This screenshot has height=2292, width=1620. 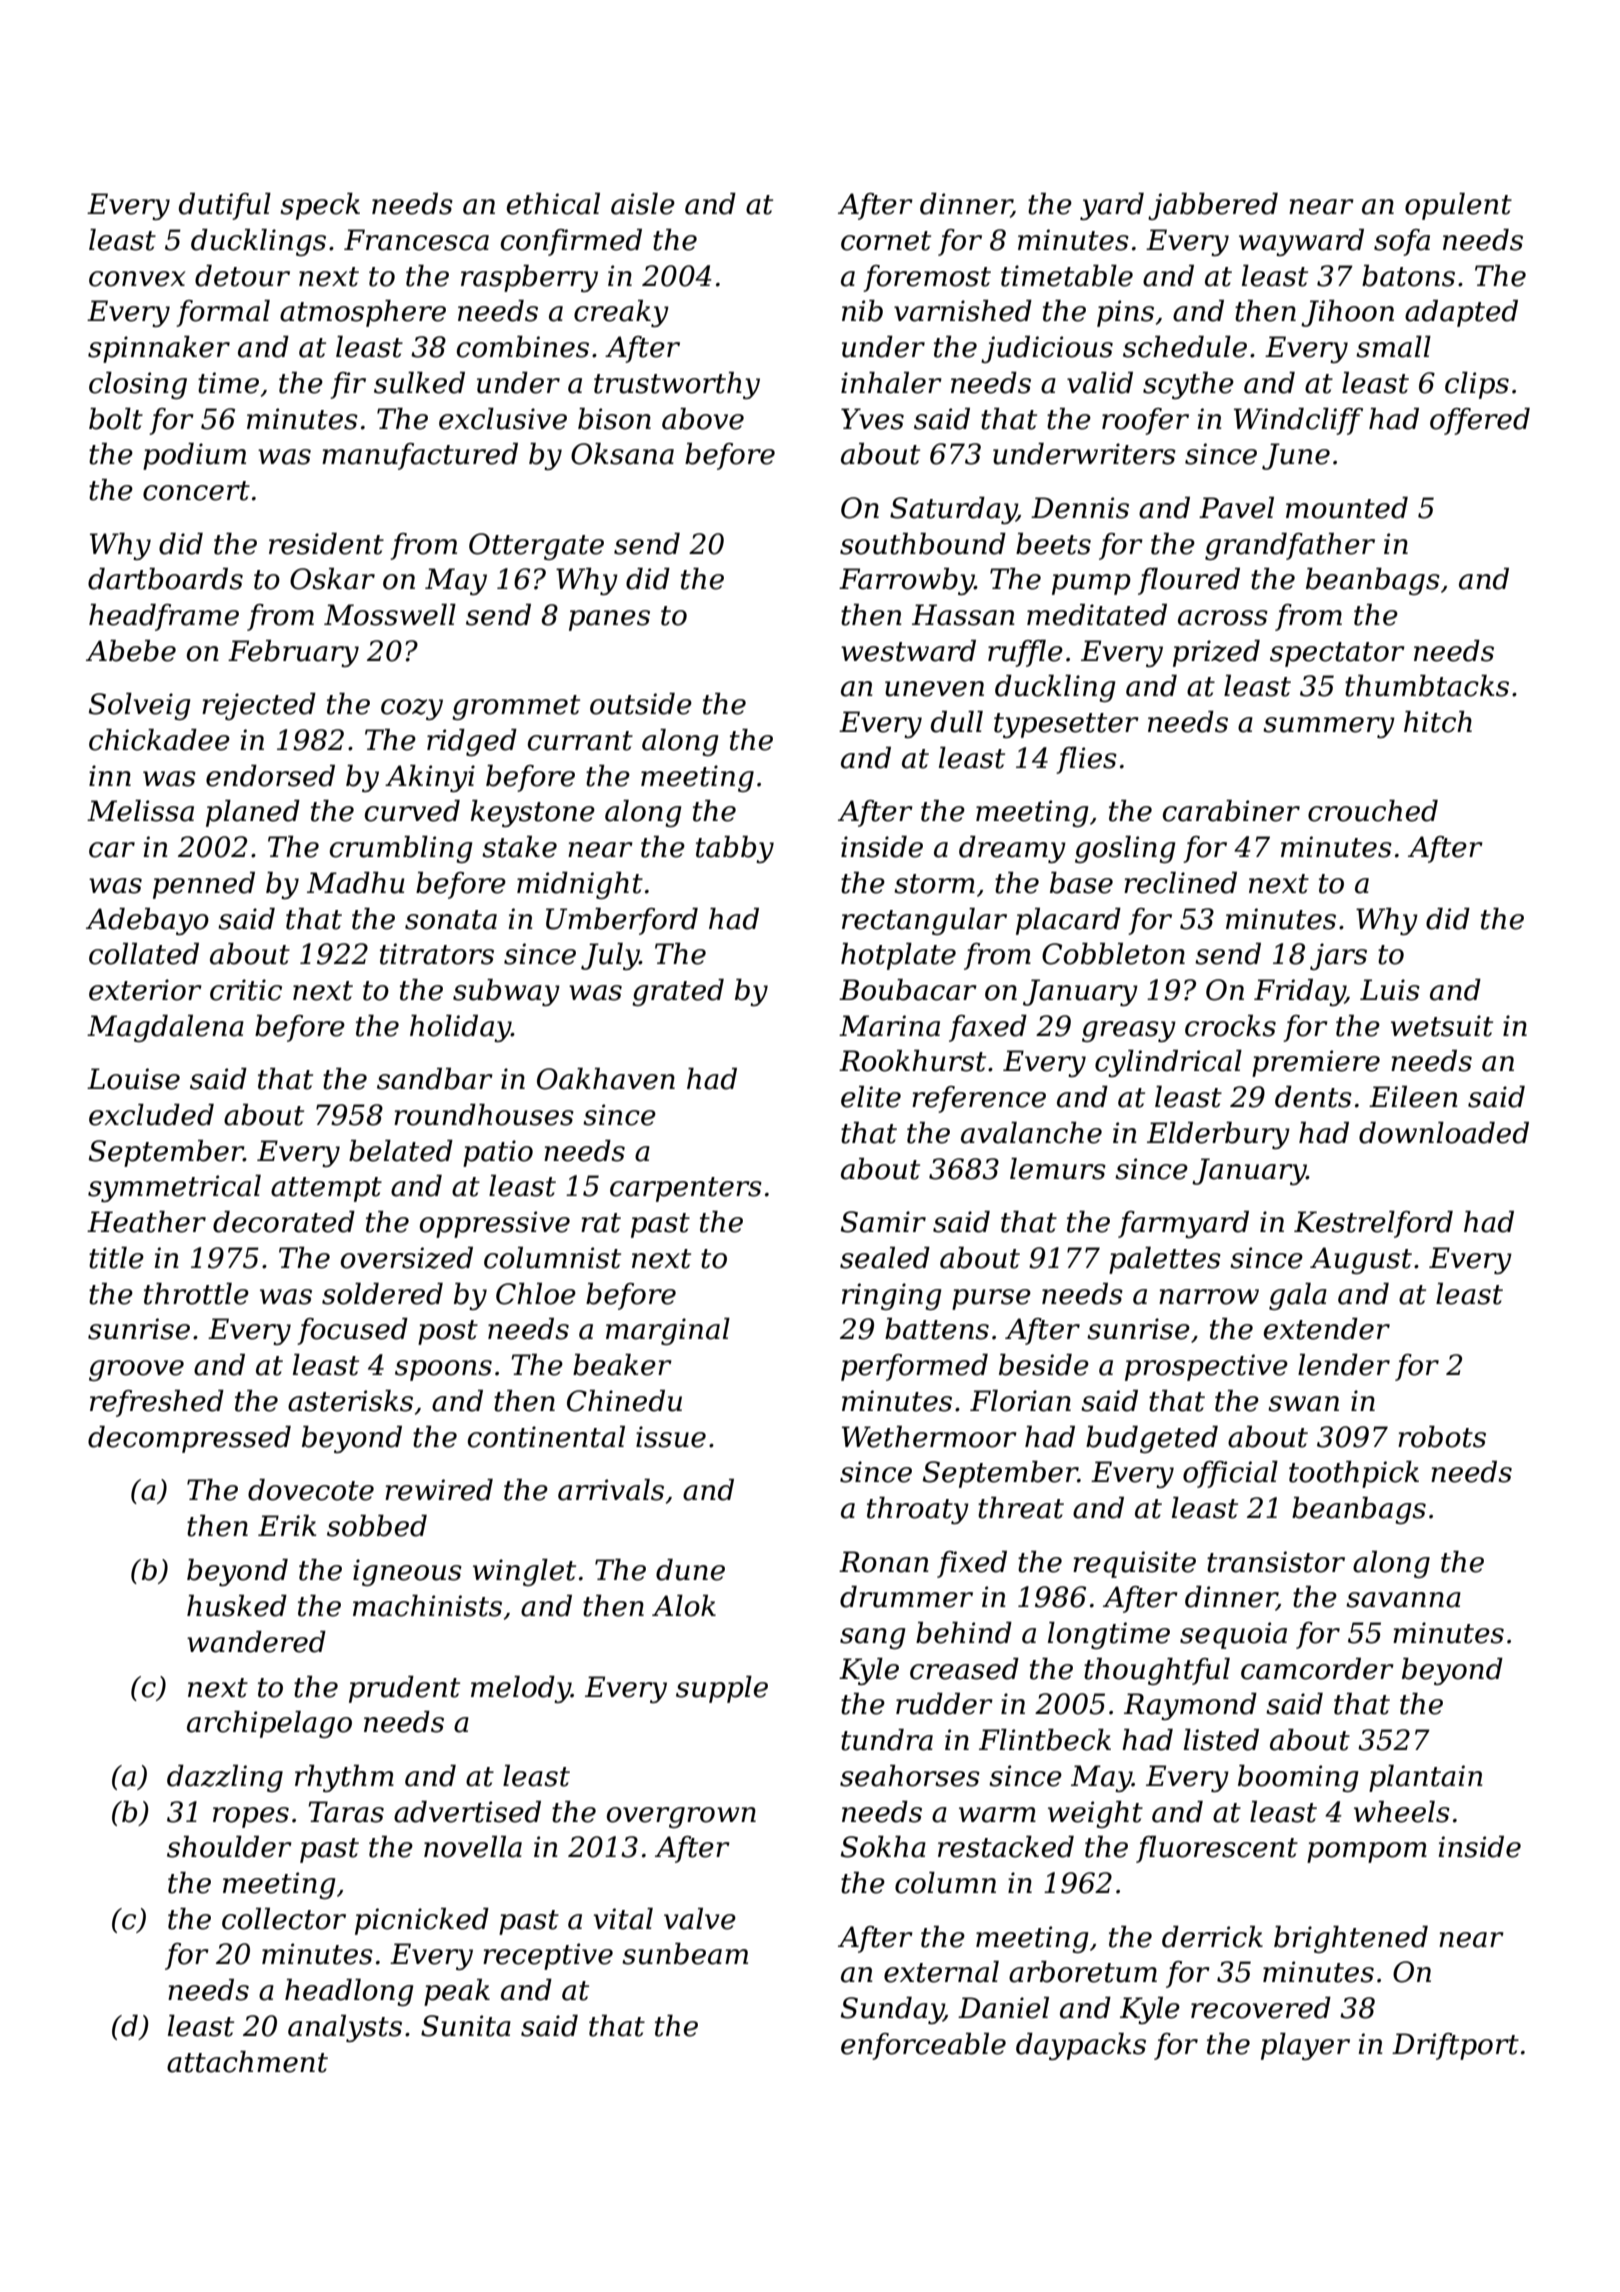 What do you see at coordinates (1438, 722) in the screenshot?
I see `hitch` at bounding box center [1438, 722].
